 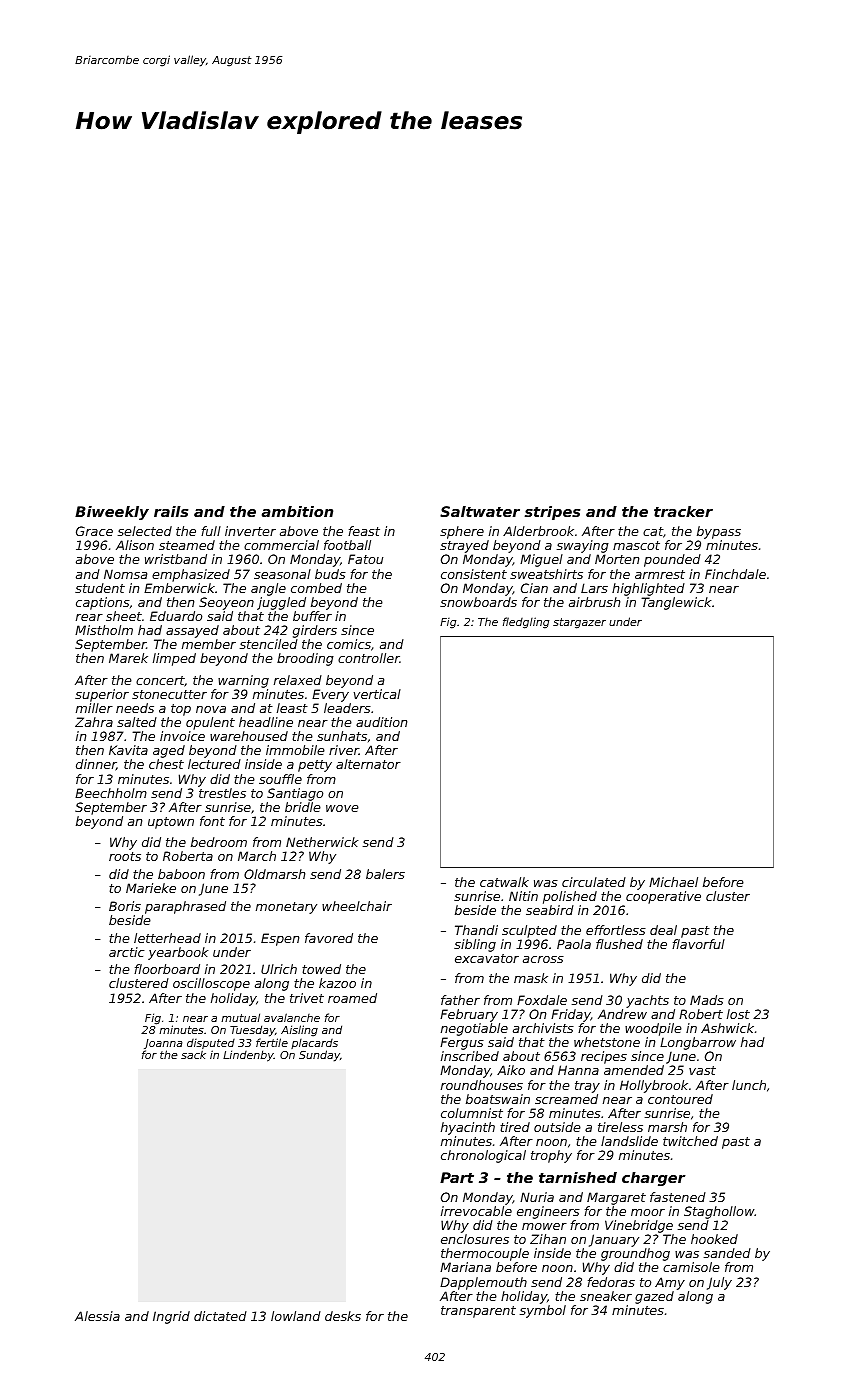 I want to click on twitched, so click(x=690, y=1141).
